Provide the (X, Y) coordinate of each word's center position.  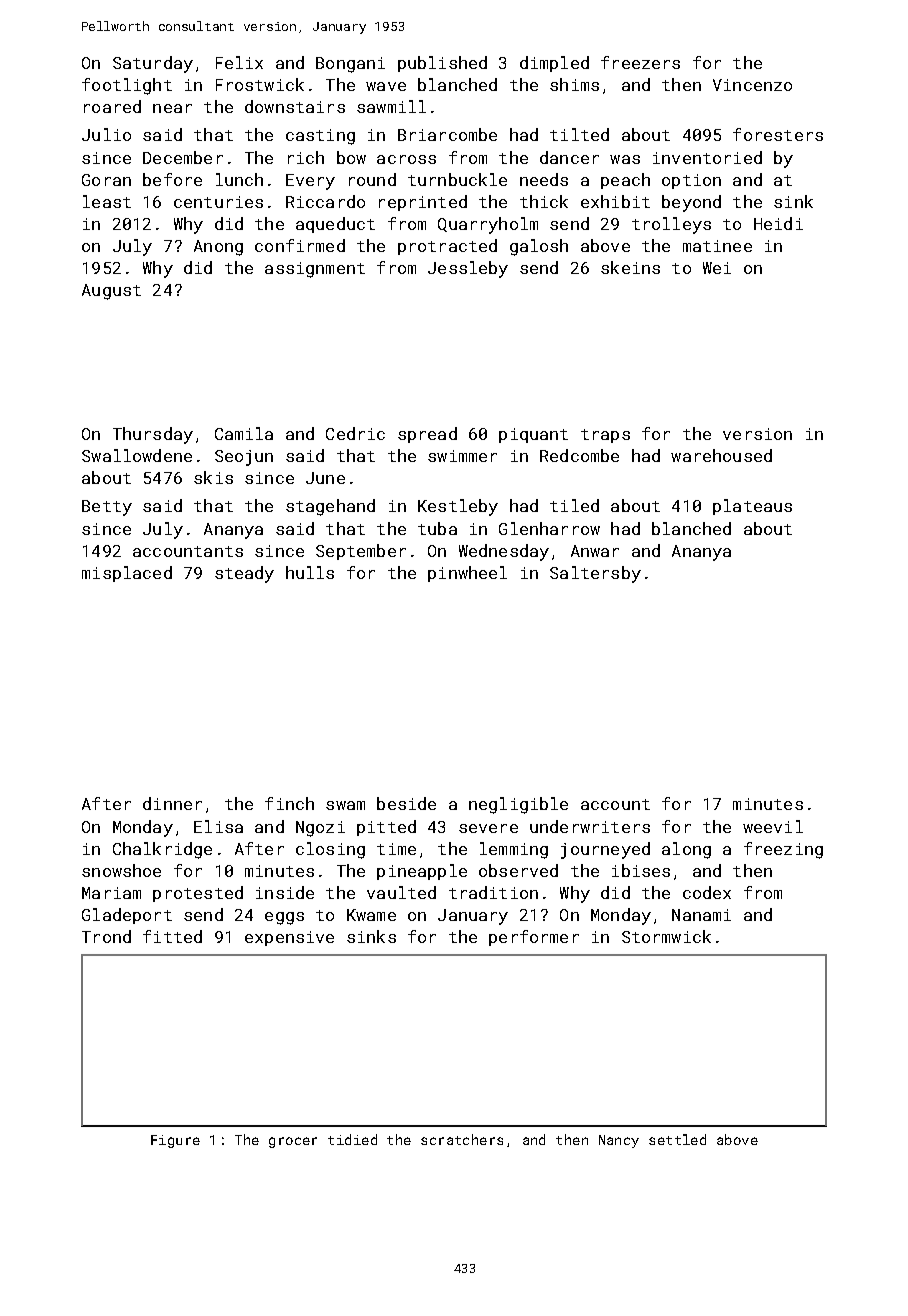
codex (707, 892)
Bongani (350, 65)
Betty (107, 508)
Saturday (153, 64)
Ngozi (320, 829)
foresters (778, 134)
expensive (289, 938)
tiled (574, 505)
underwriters (590, 826)
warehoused (721, 455)
